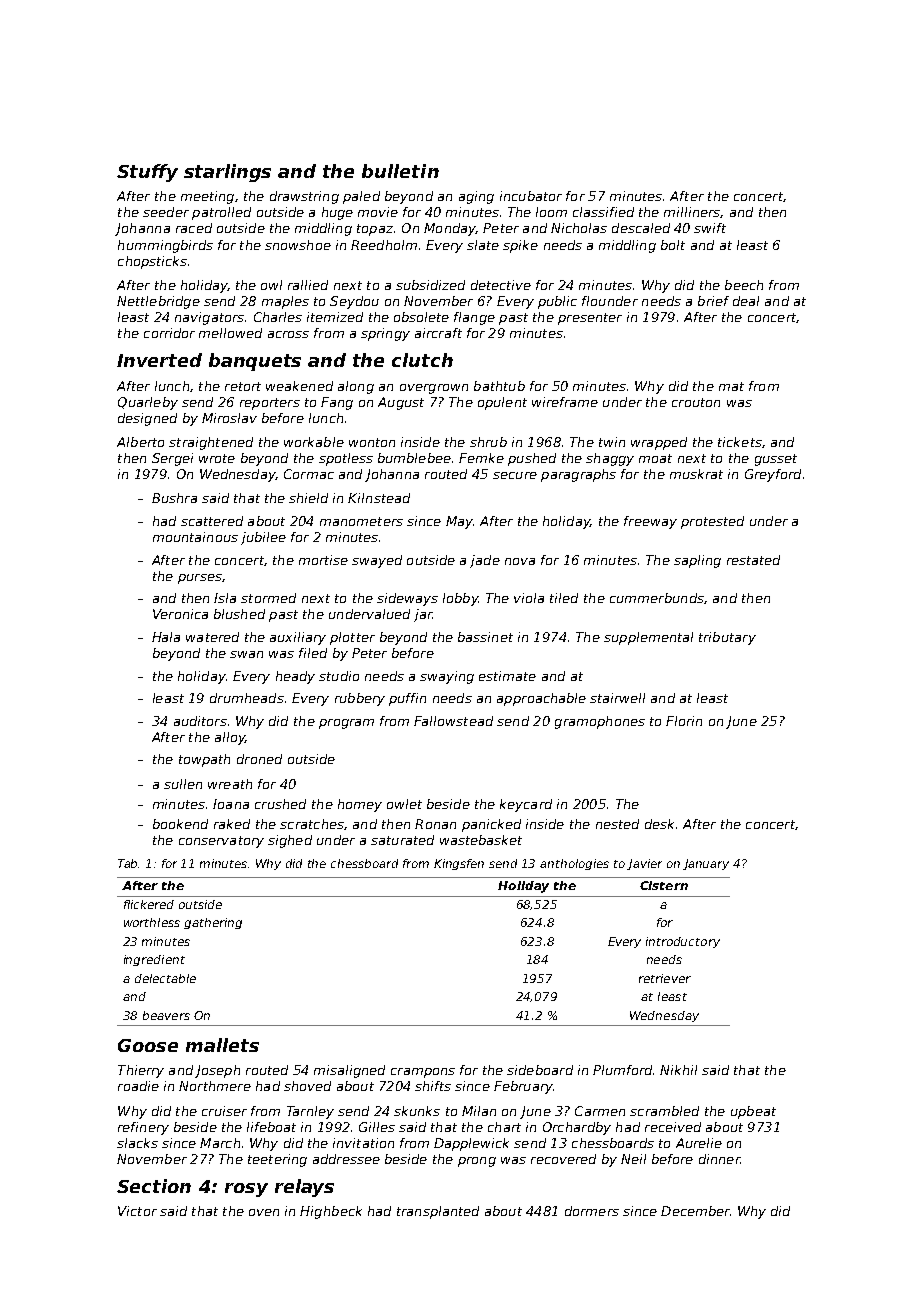 The height and width of the document is (1308, 924). I want to click on refinery, so click(143, 1128).
